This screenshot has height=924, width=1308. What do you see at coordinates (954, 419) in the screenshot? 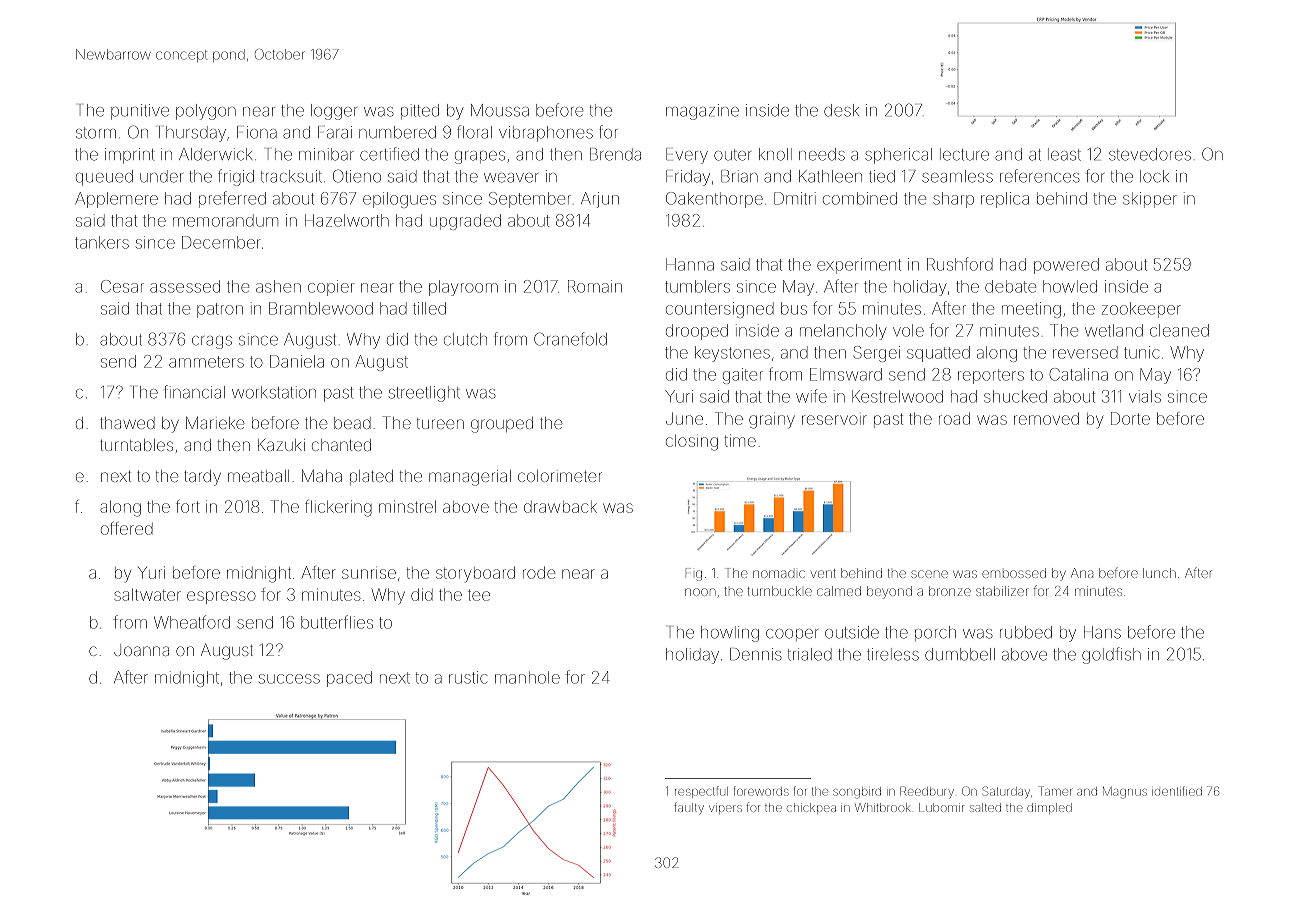
I see `road` at bounding box center [954, 419].
